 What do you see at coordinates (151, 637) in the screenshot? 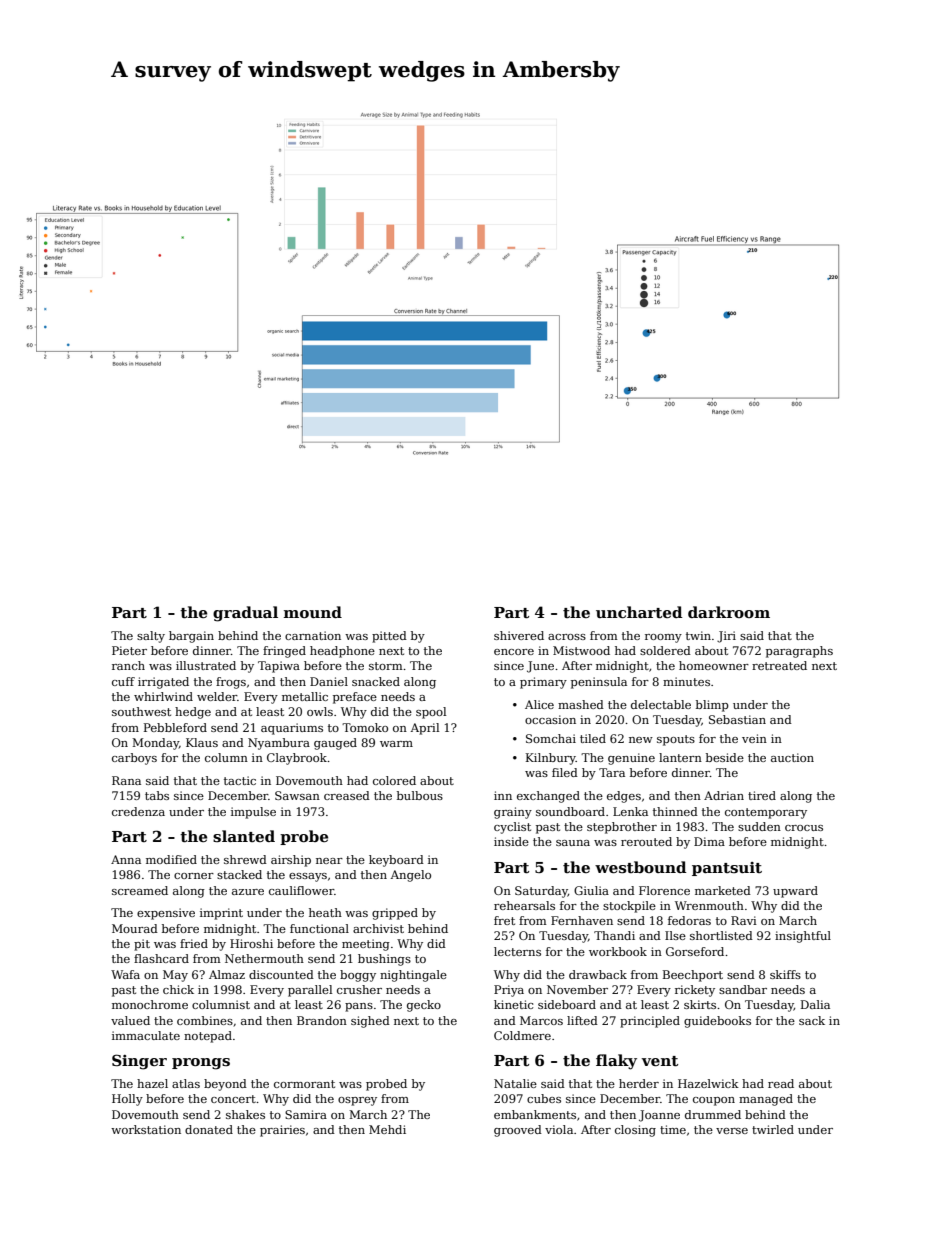
I see `salty` at bounding box center [151, 637].
